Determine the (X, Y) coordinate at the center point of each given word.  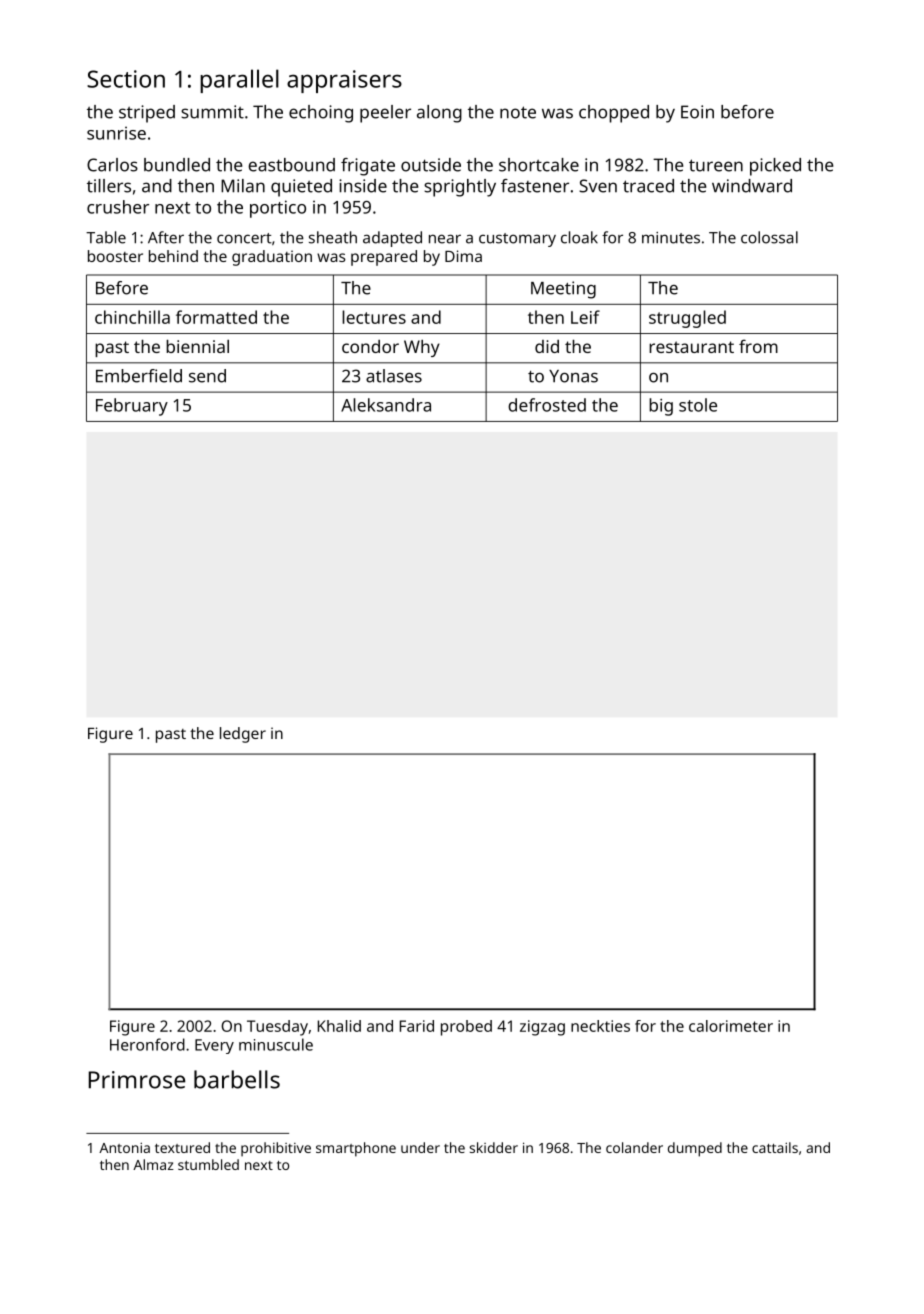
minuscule (276, 1044)
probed (466, 1028)
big (661, 407)
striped (147, 114)
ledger (243, 735)
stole (698, 405)
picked (775, 167)
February (132, 407)
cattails (775, 1147)
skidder (494, 1147)
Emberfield (139, 376)
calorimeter (731, 1026)
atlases (394, 376)
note (518, 112)
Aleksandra (386, 405)
